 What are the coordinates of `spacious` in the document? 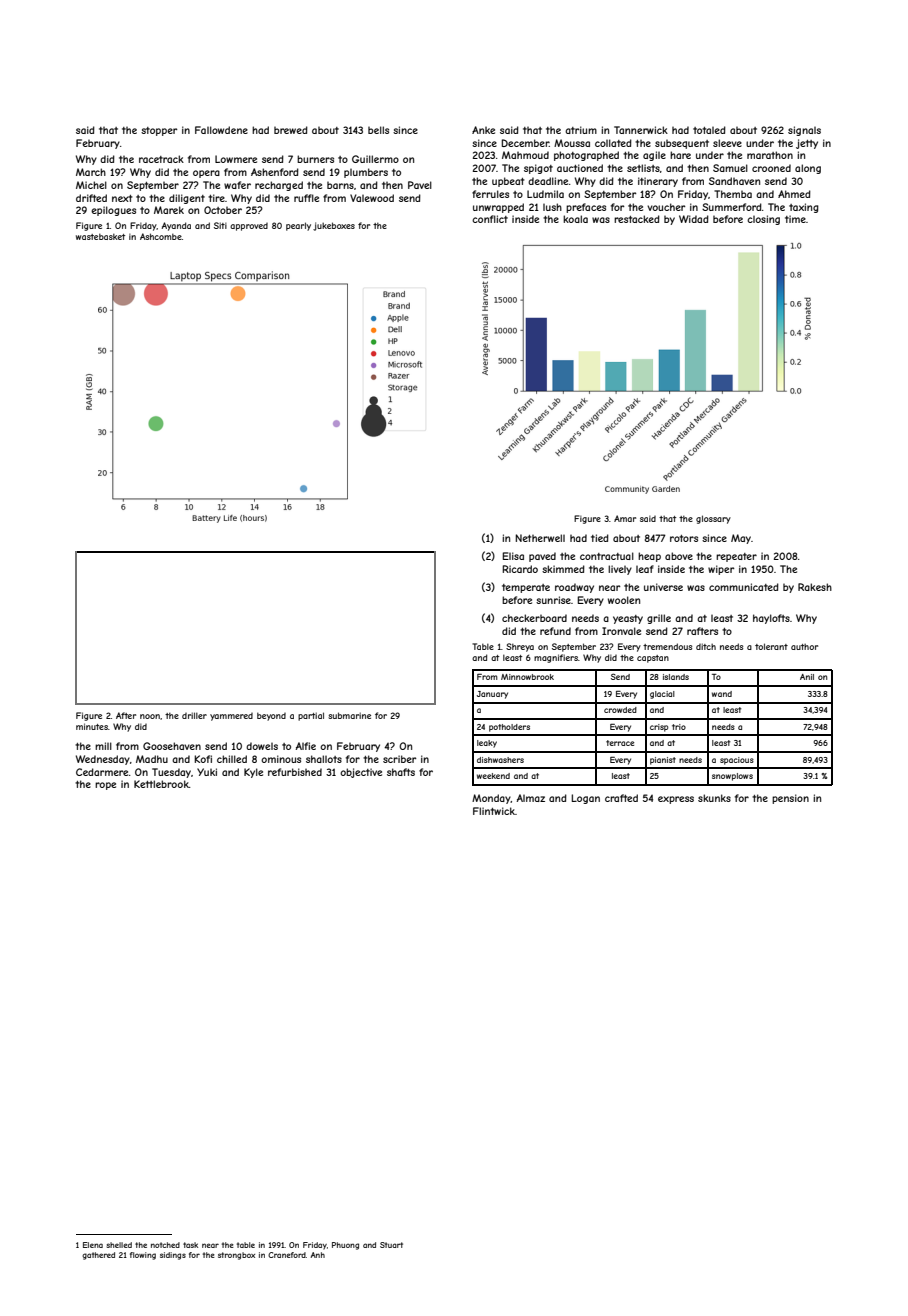 It's located at (737, 761).
